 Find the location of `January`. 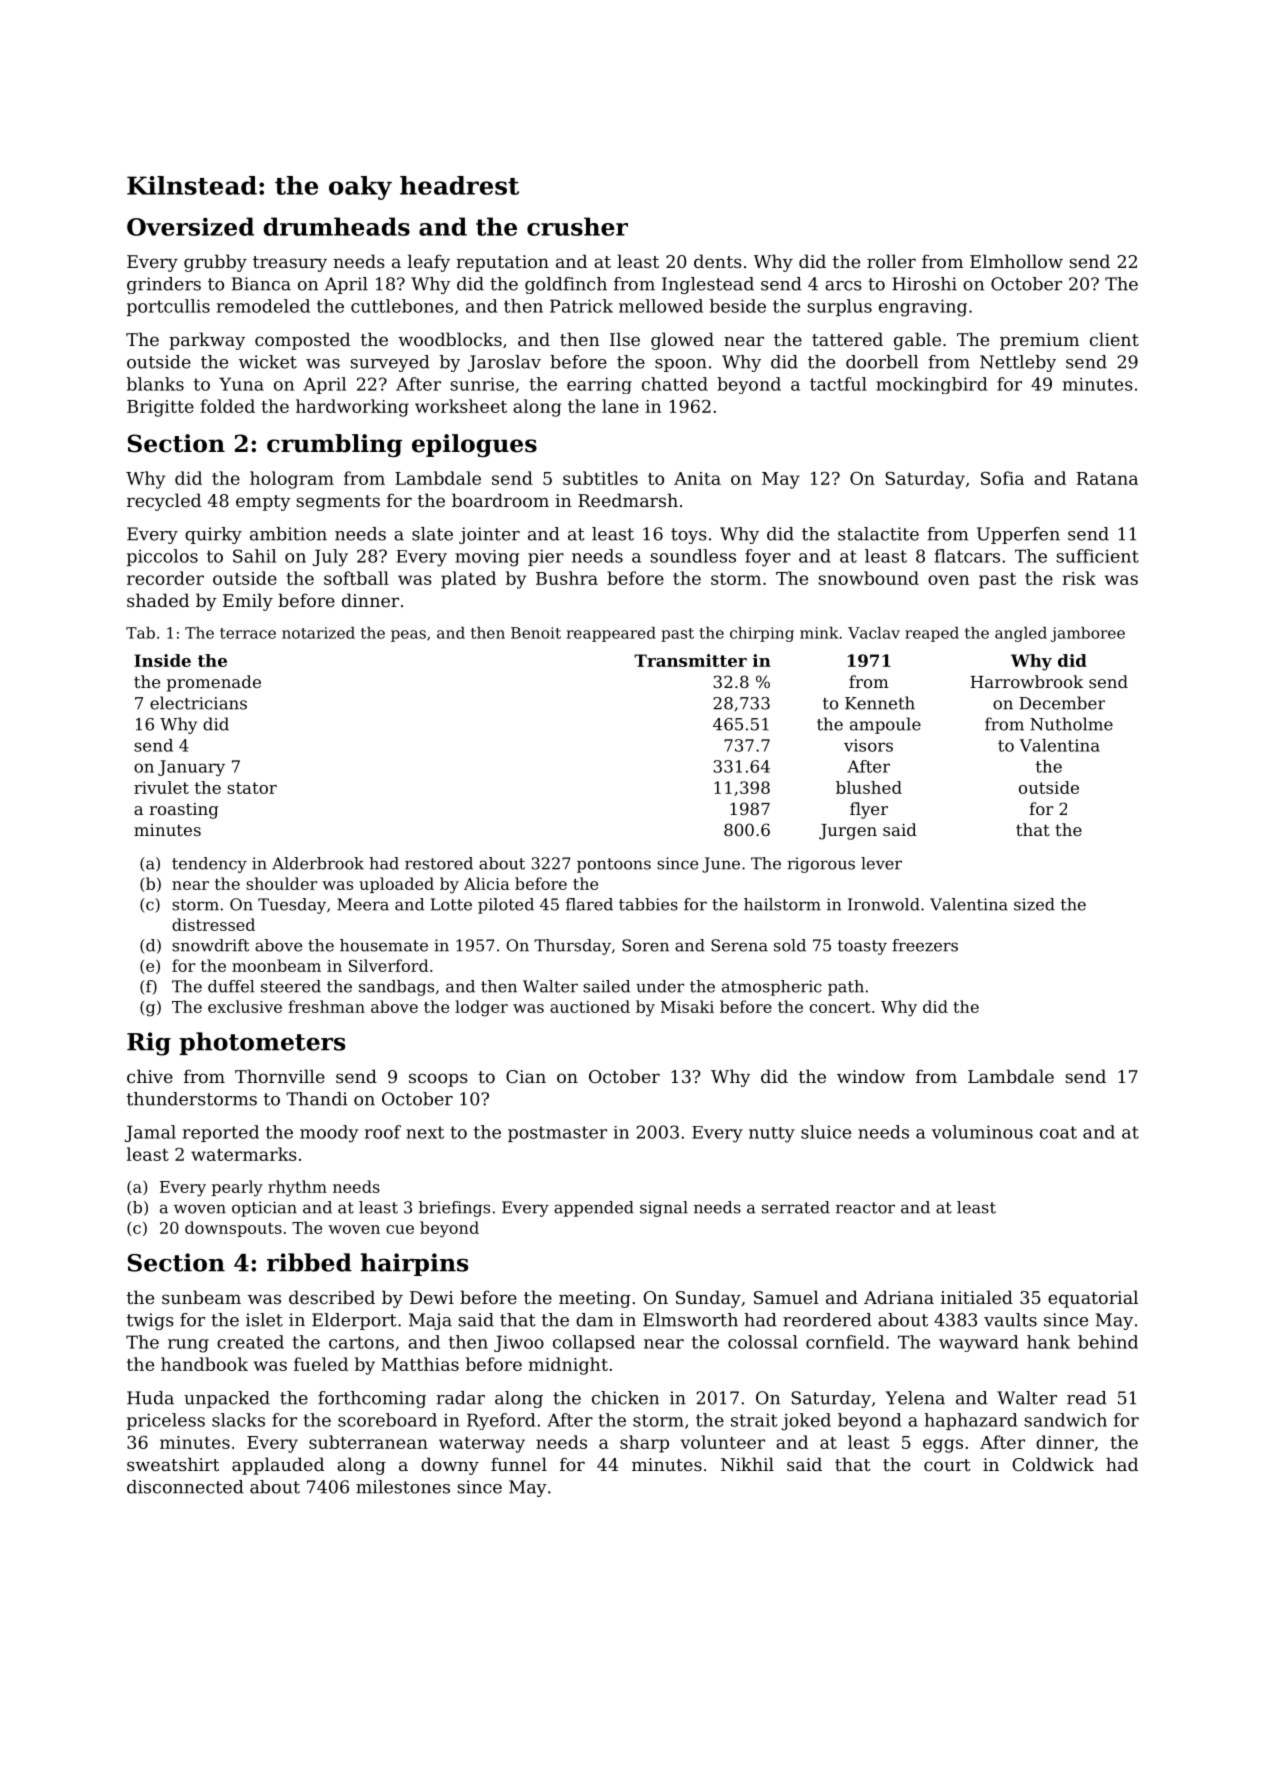

January is located at coordinates (191, 768).
